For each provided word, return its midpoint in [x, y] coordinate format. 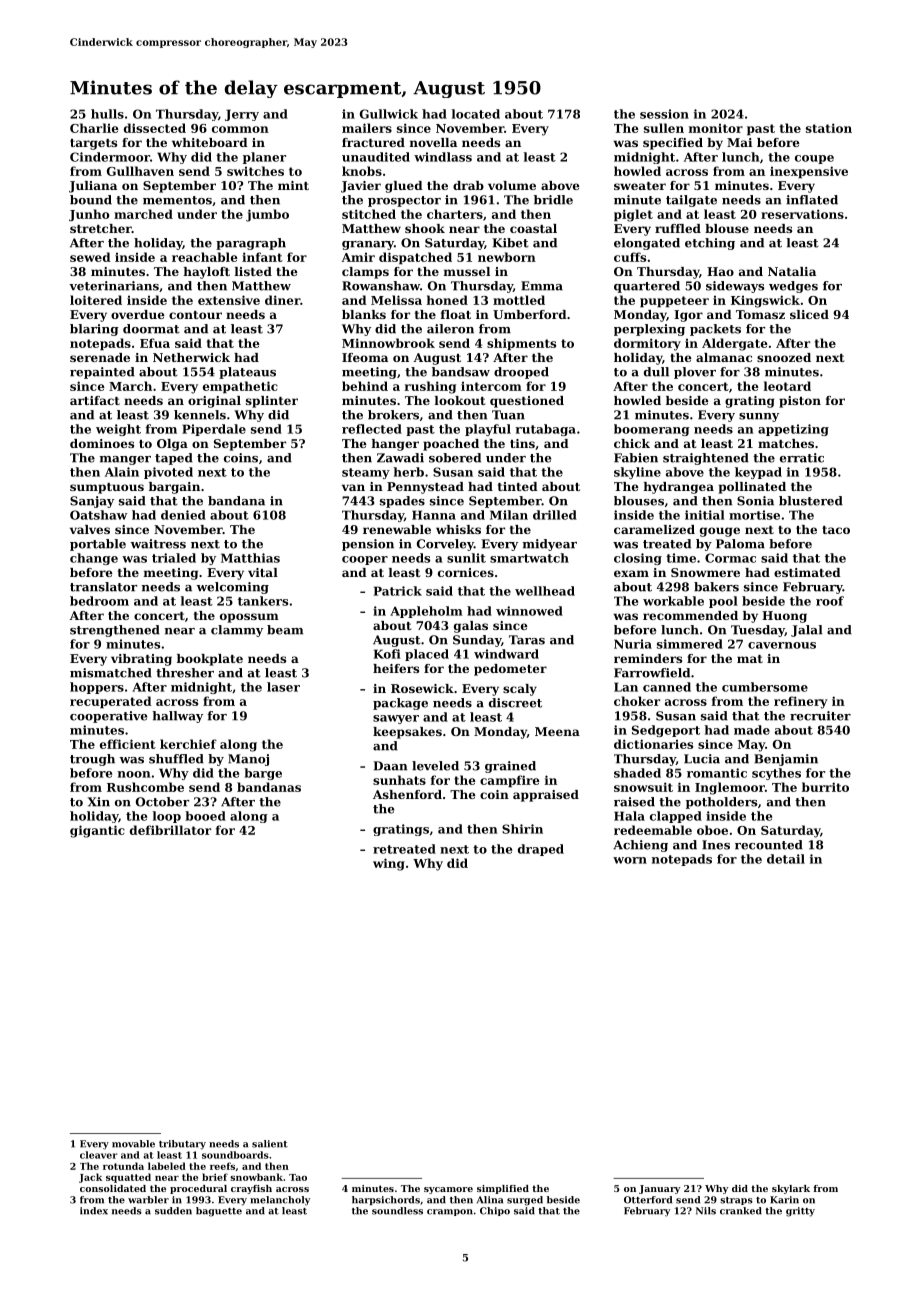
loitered [96, 300]
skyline [637, 473]
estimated [807, 572]
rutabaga [545, 430]
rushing [430, 387]
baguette [219, 1212]
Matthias [250, 558]
